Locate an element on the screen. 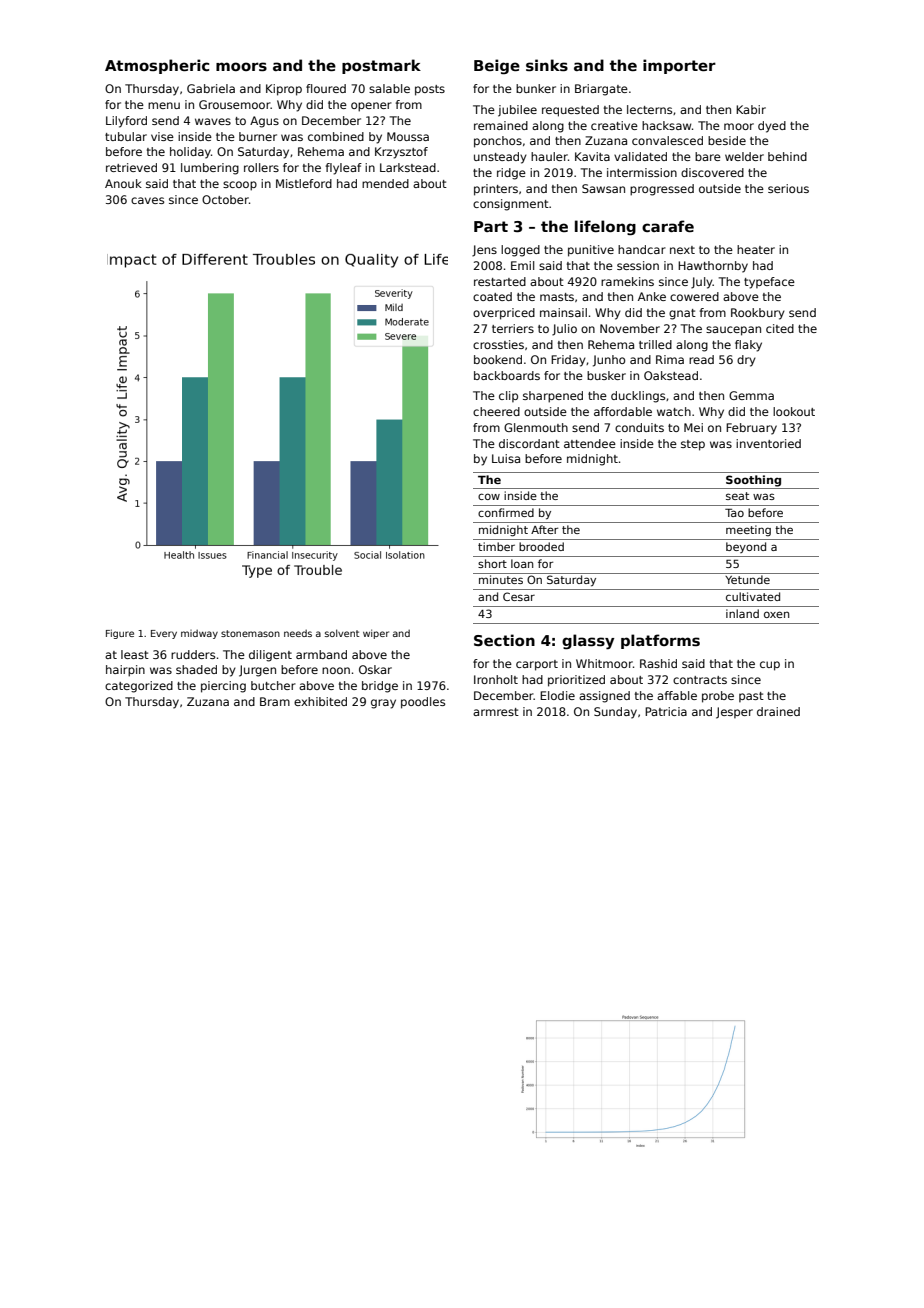 The height and width of the screenshot is (1308, 924). Oskar is located at coordinates (375, 669).
